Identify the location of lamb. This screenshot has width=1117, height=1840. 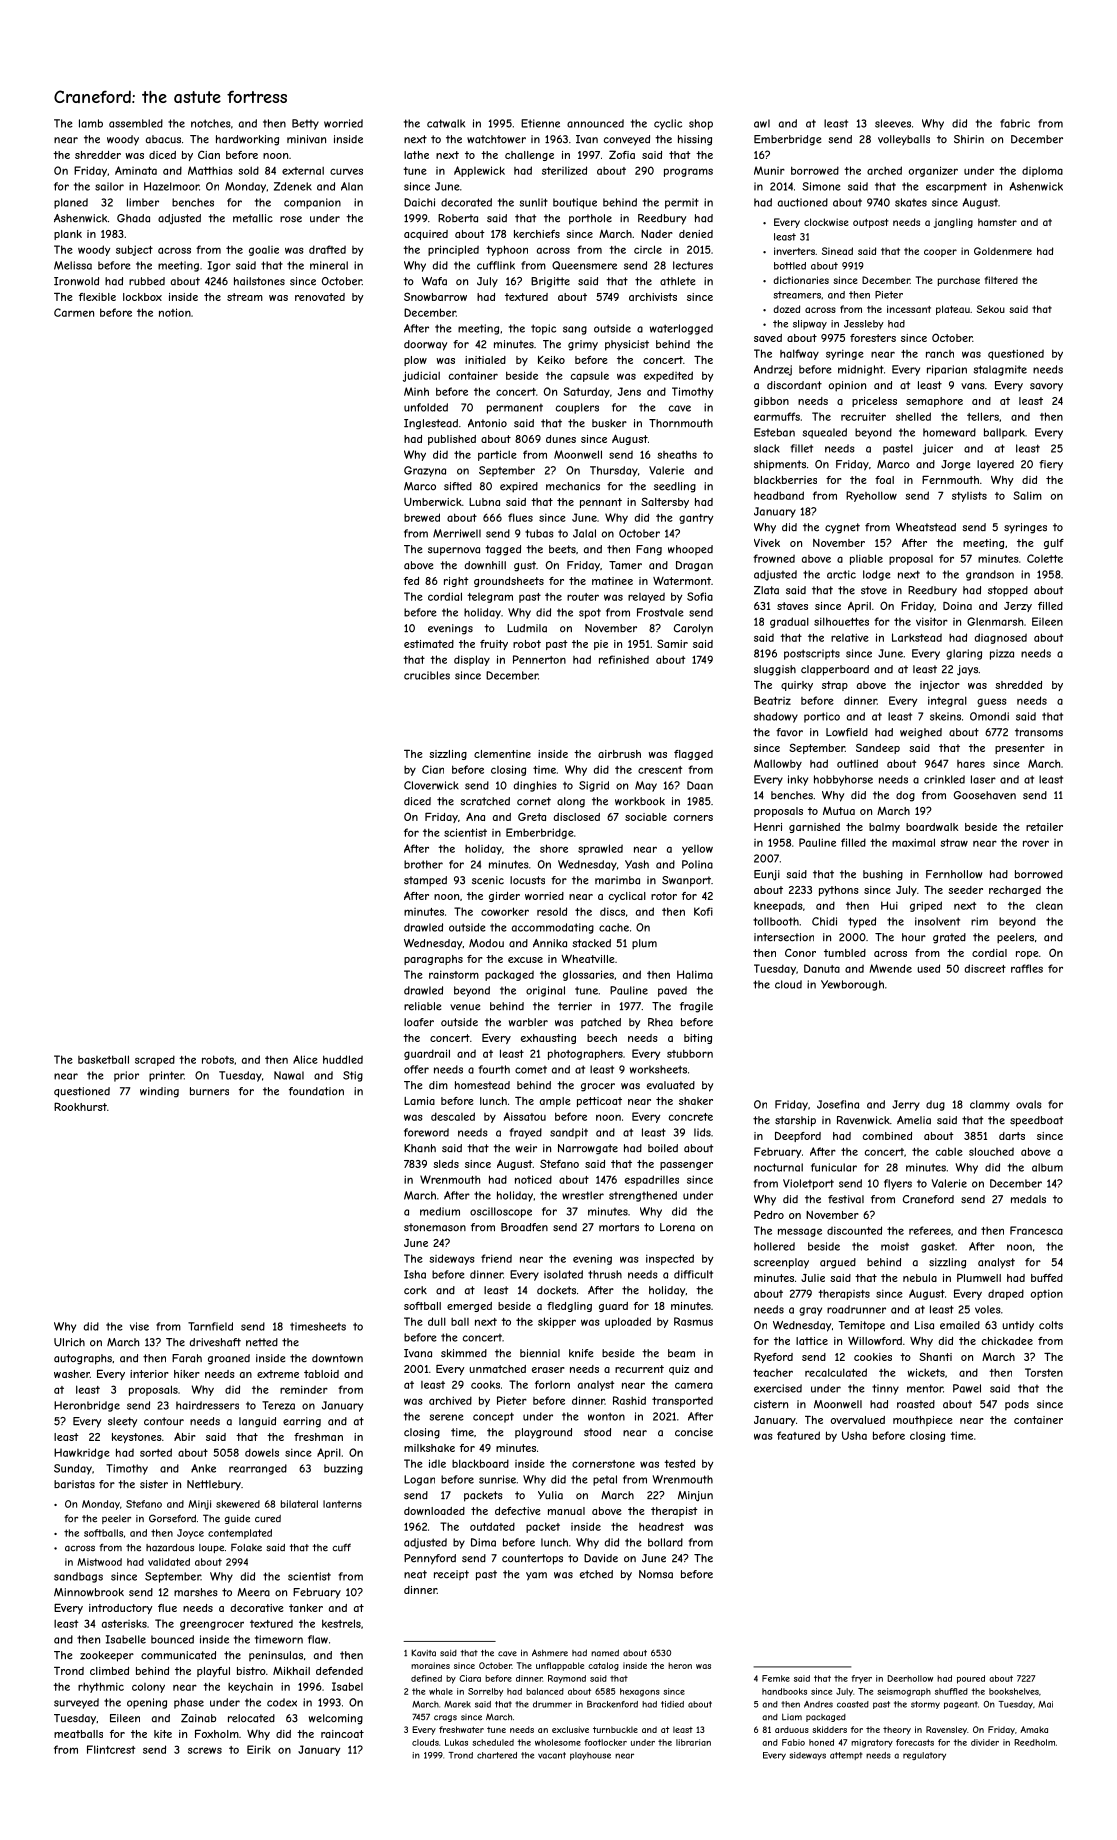
(91, 123).
